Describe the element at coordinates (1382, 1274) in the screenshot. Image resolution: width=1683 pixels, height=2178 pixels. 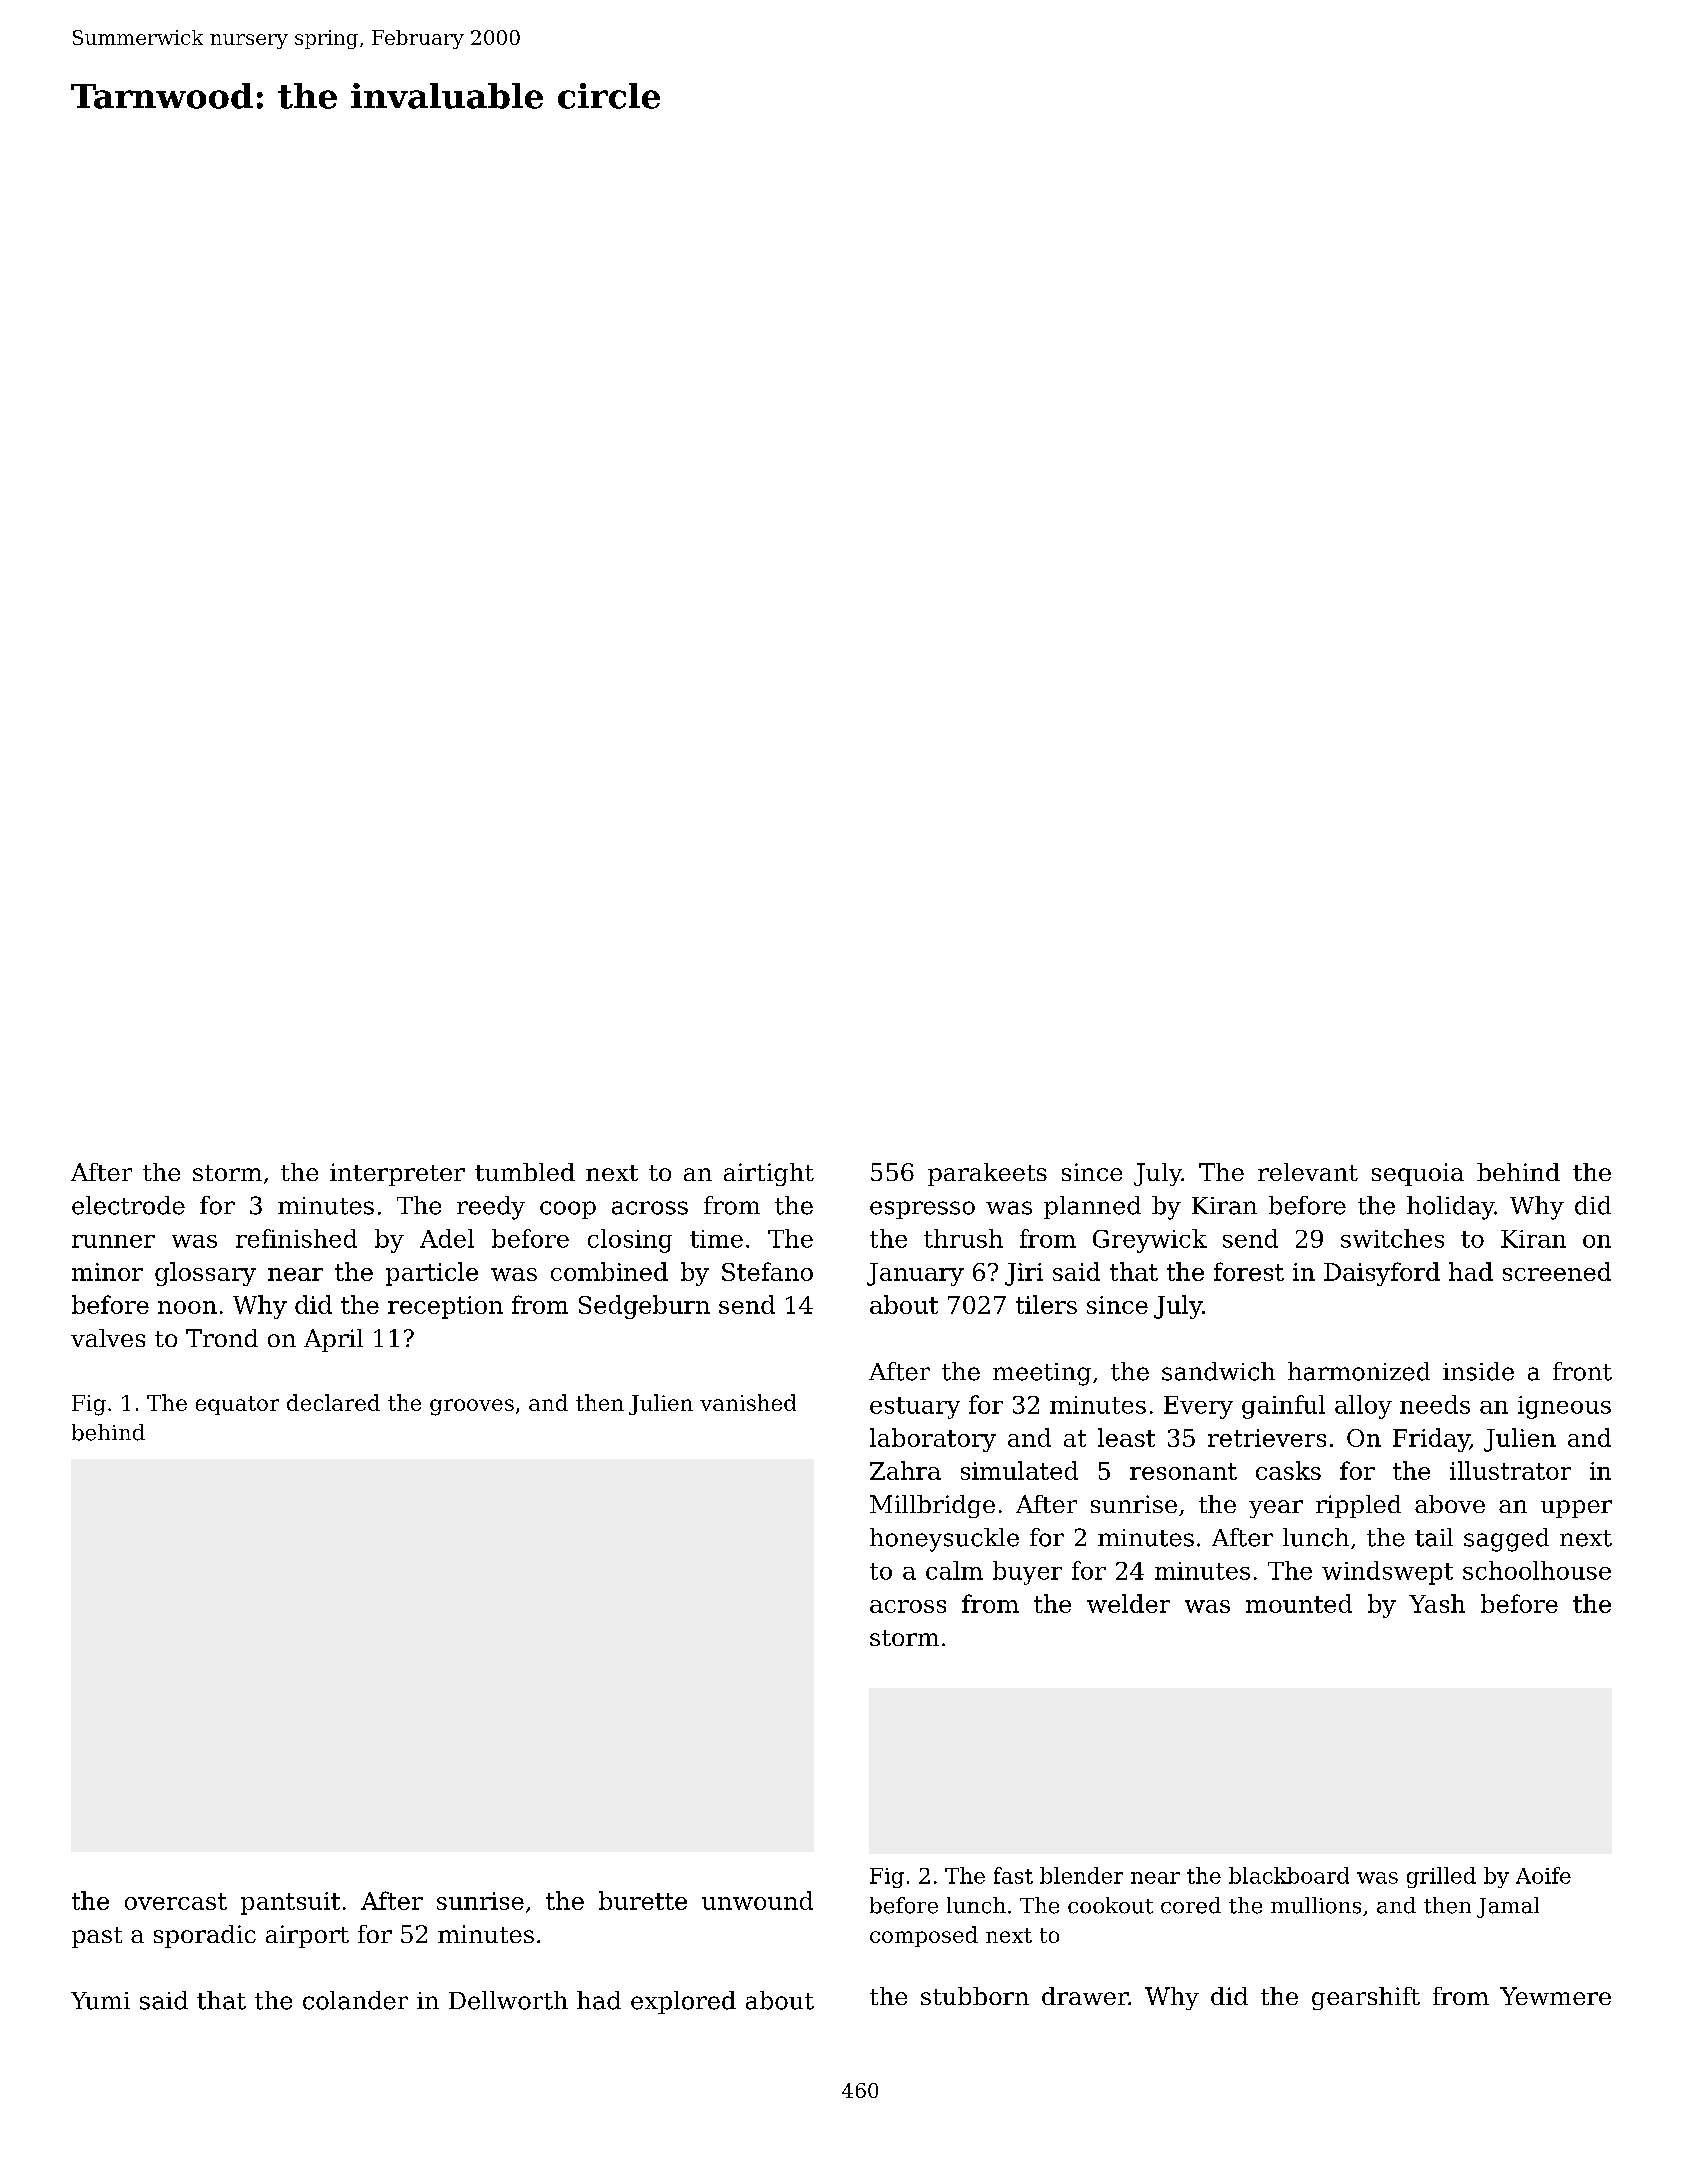
I see `Daisyford` at that location.
